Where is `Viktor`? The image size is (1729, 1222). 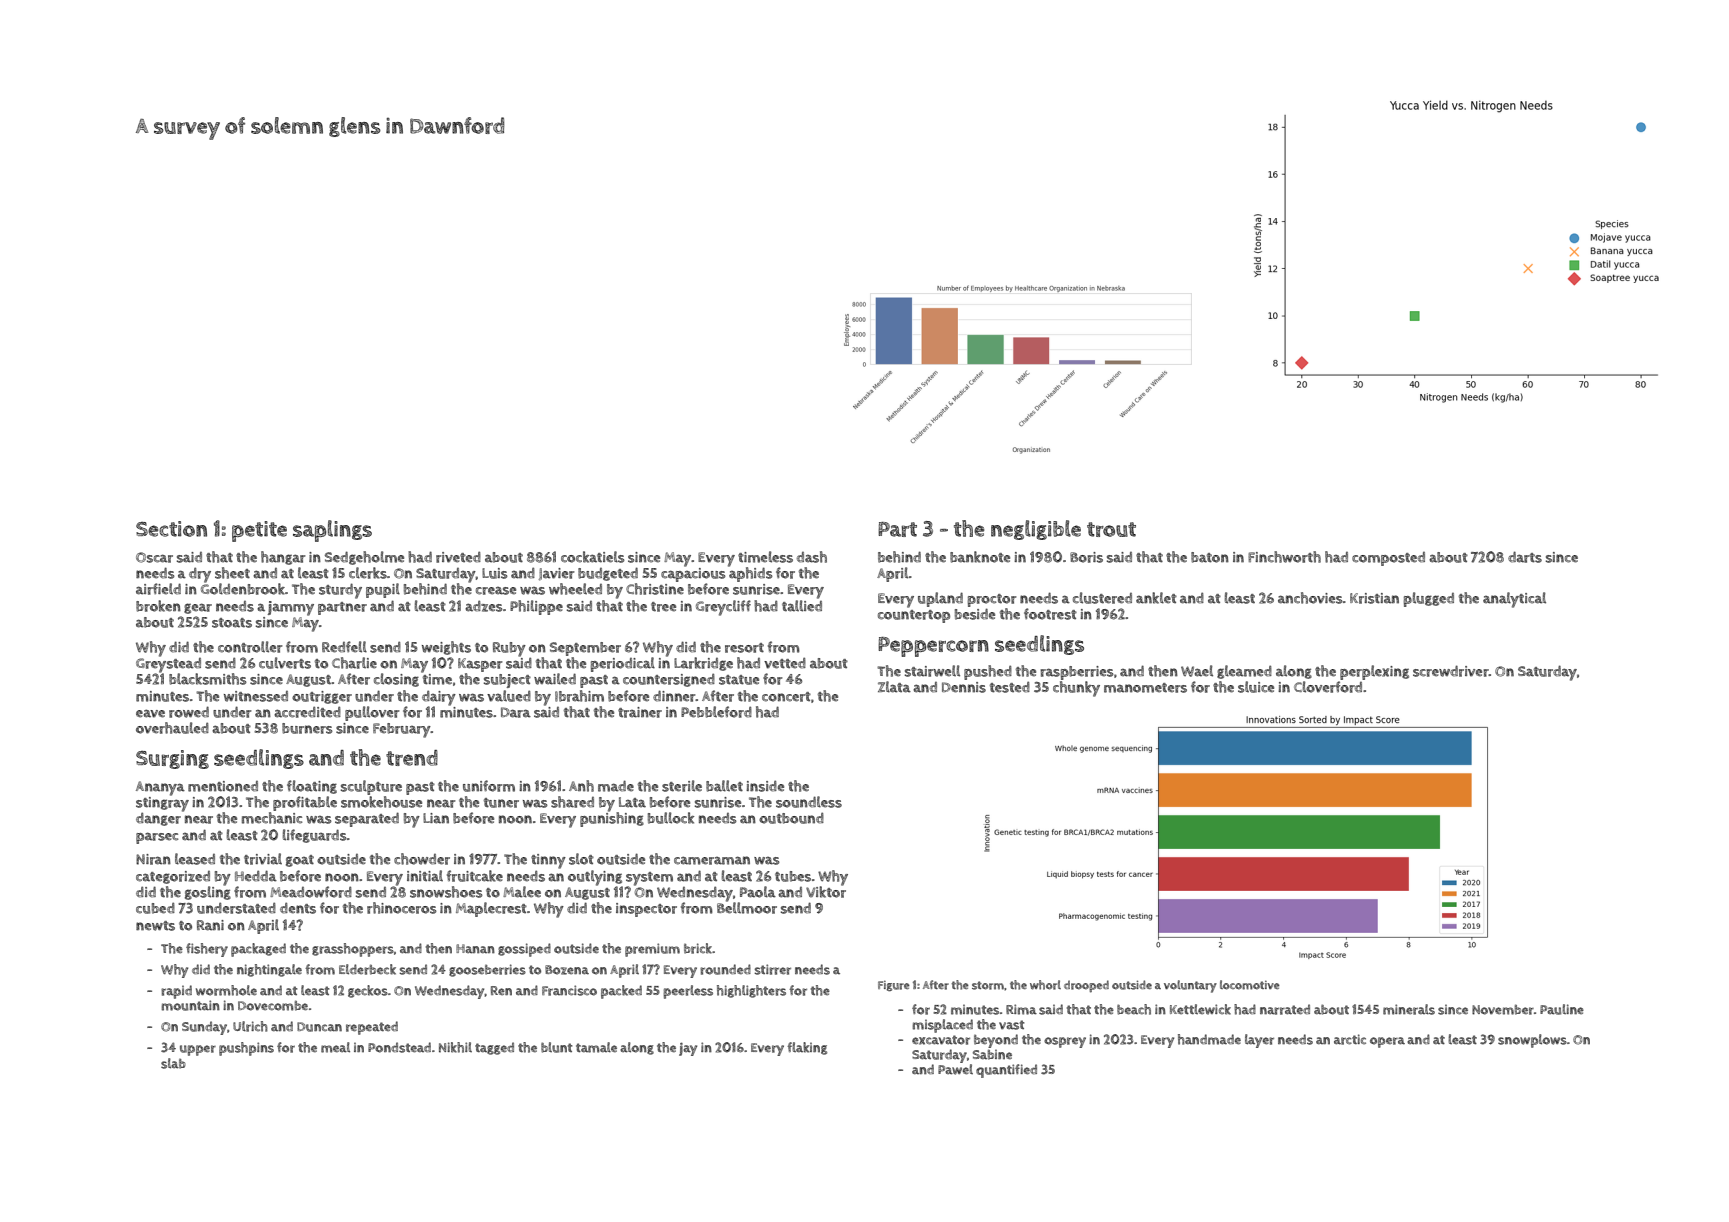
Viktor is located at coordinates (826, 892).
